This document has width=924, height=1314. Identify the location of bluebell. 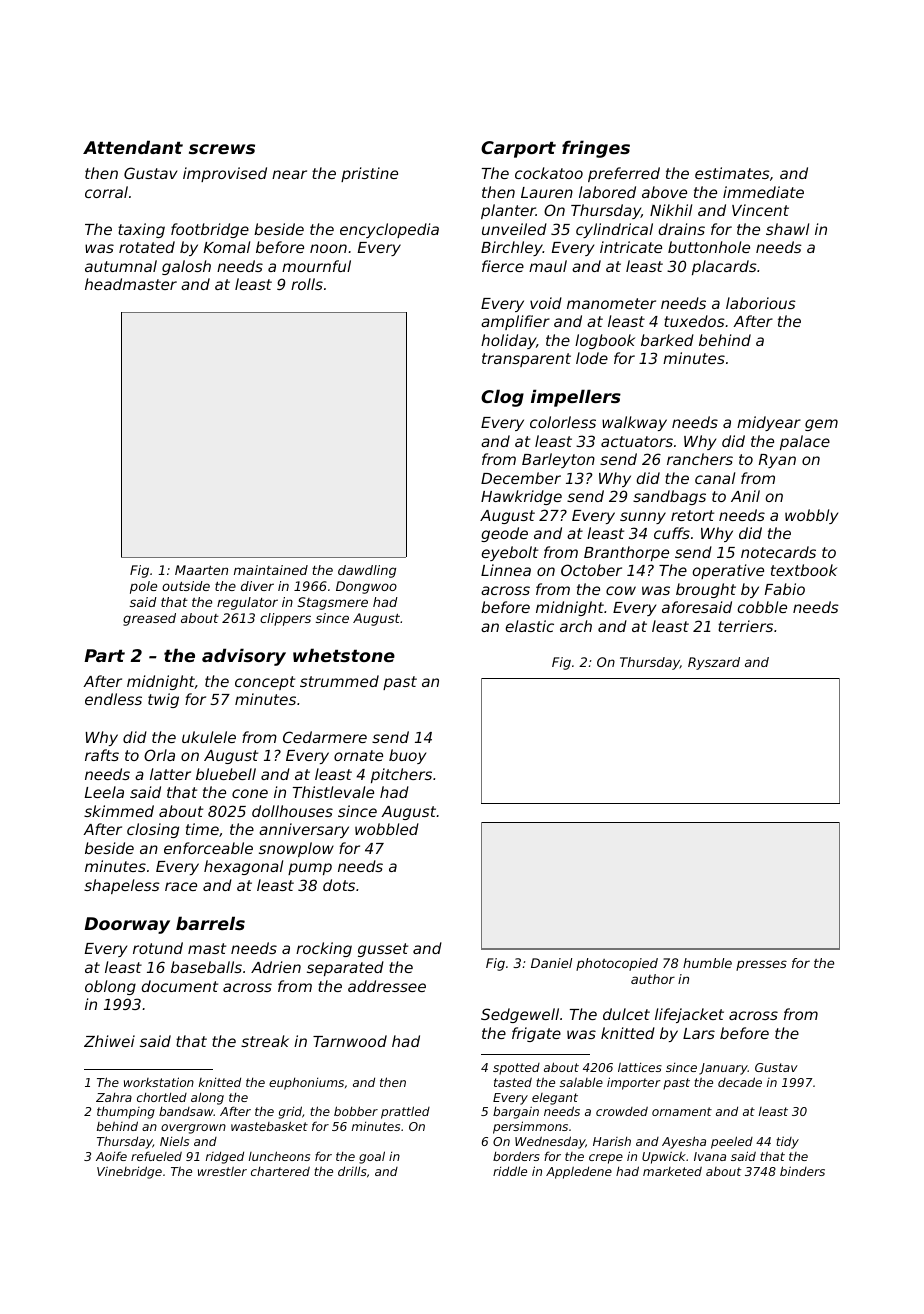
(226, 774).
